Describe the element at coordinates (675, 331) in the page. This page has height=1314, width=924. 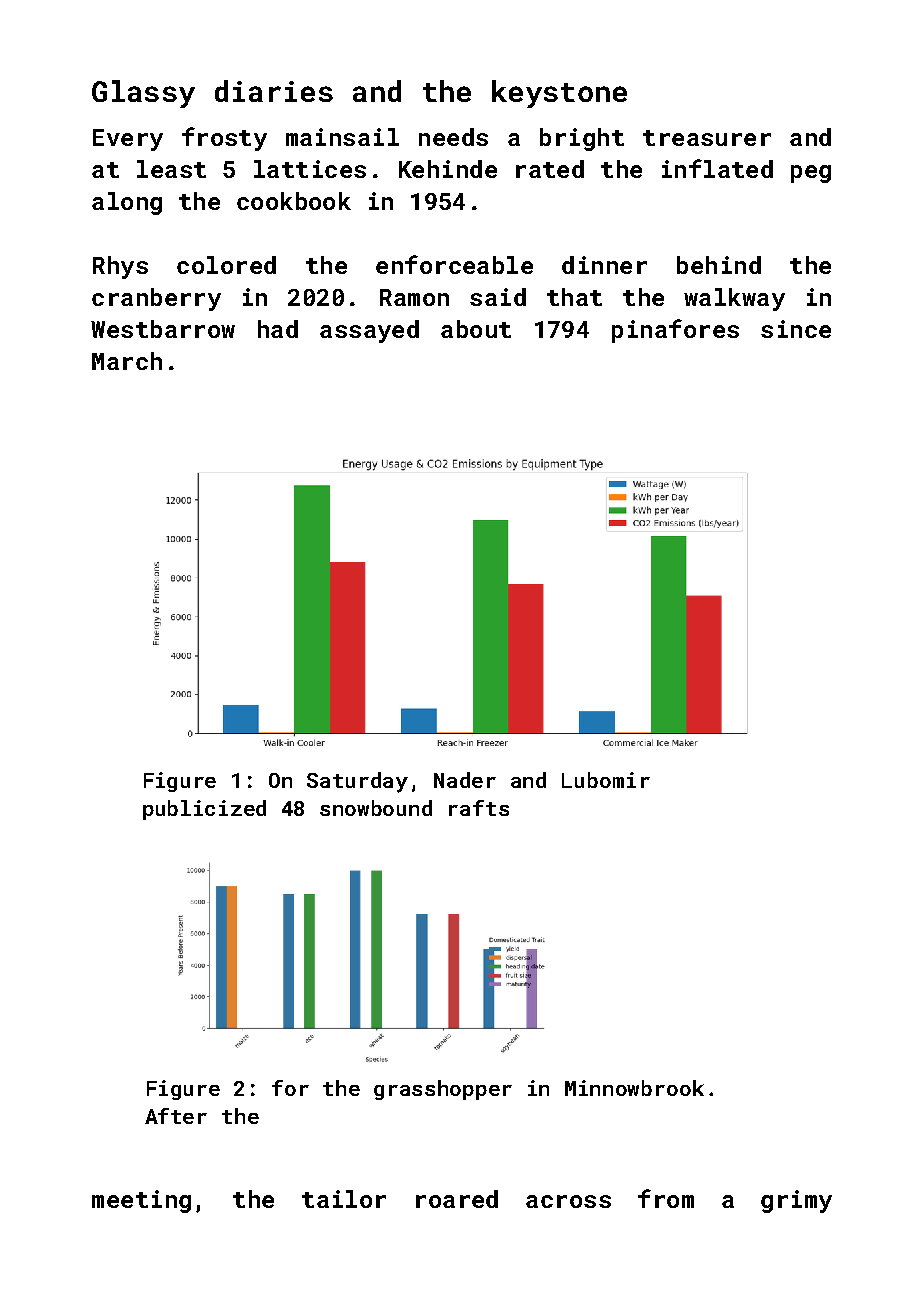
I see `pinafores` at that location.
